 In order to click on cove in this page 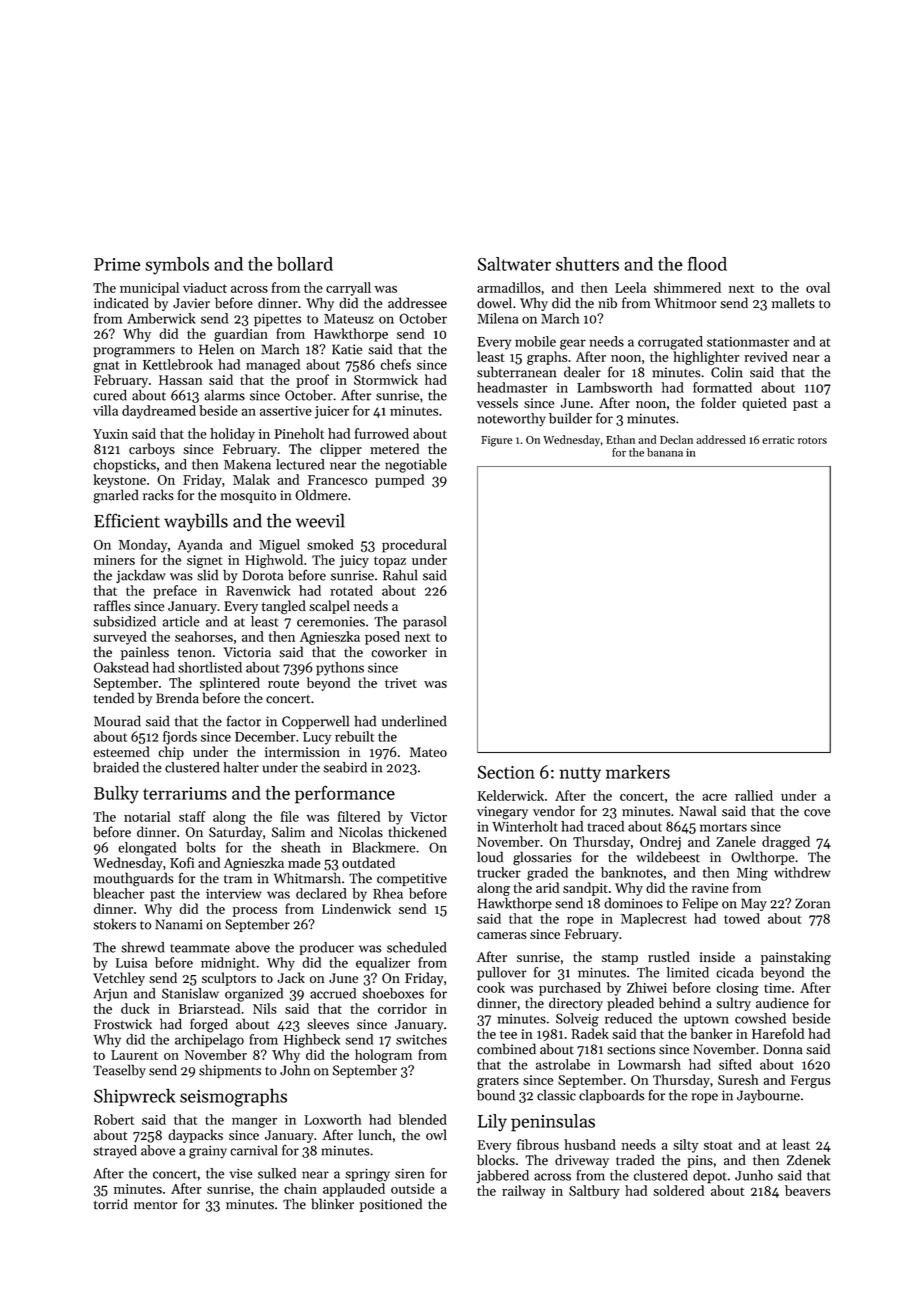, I will do `click(817, 813)`.
